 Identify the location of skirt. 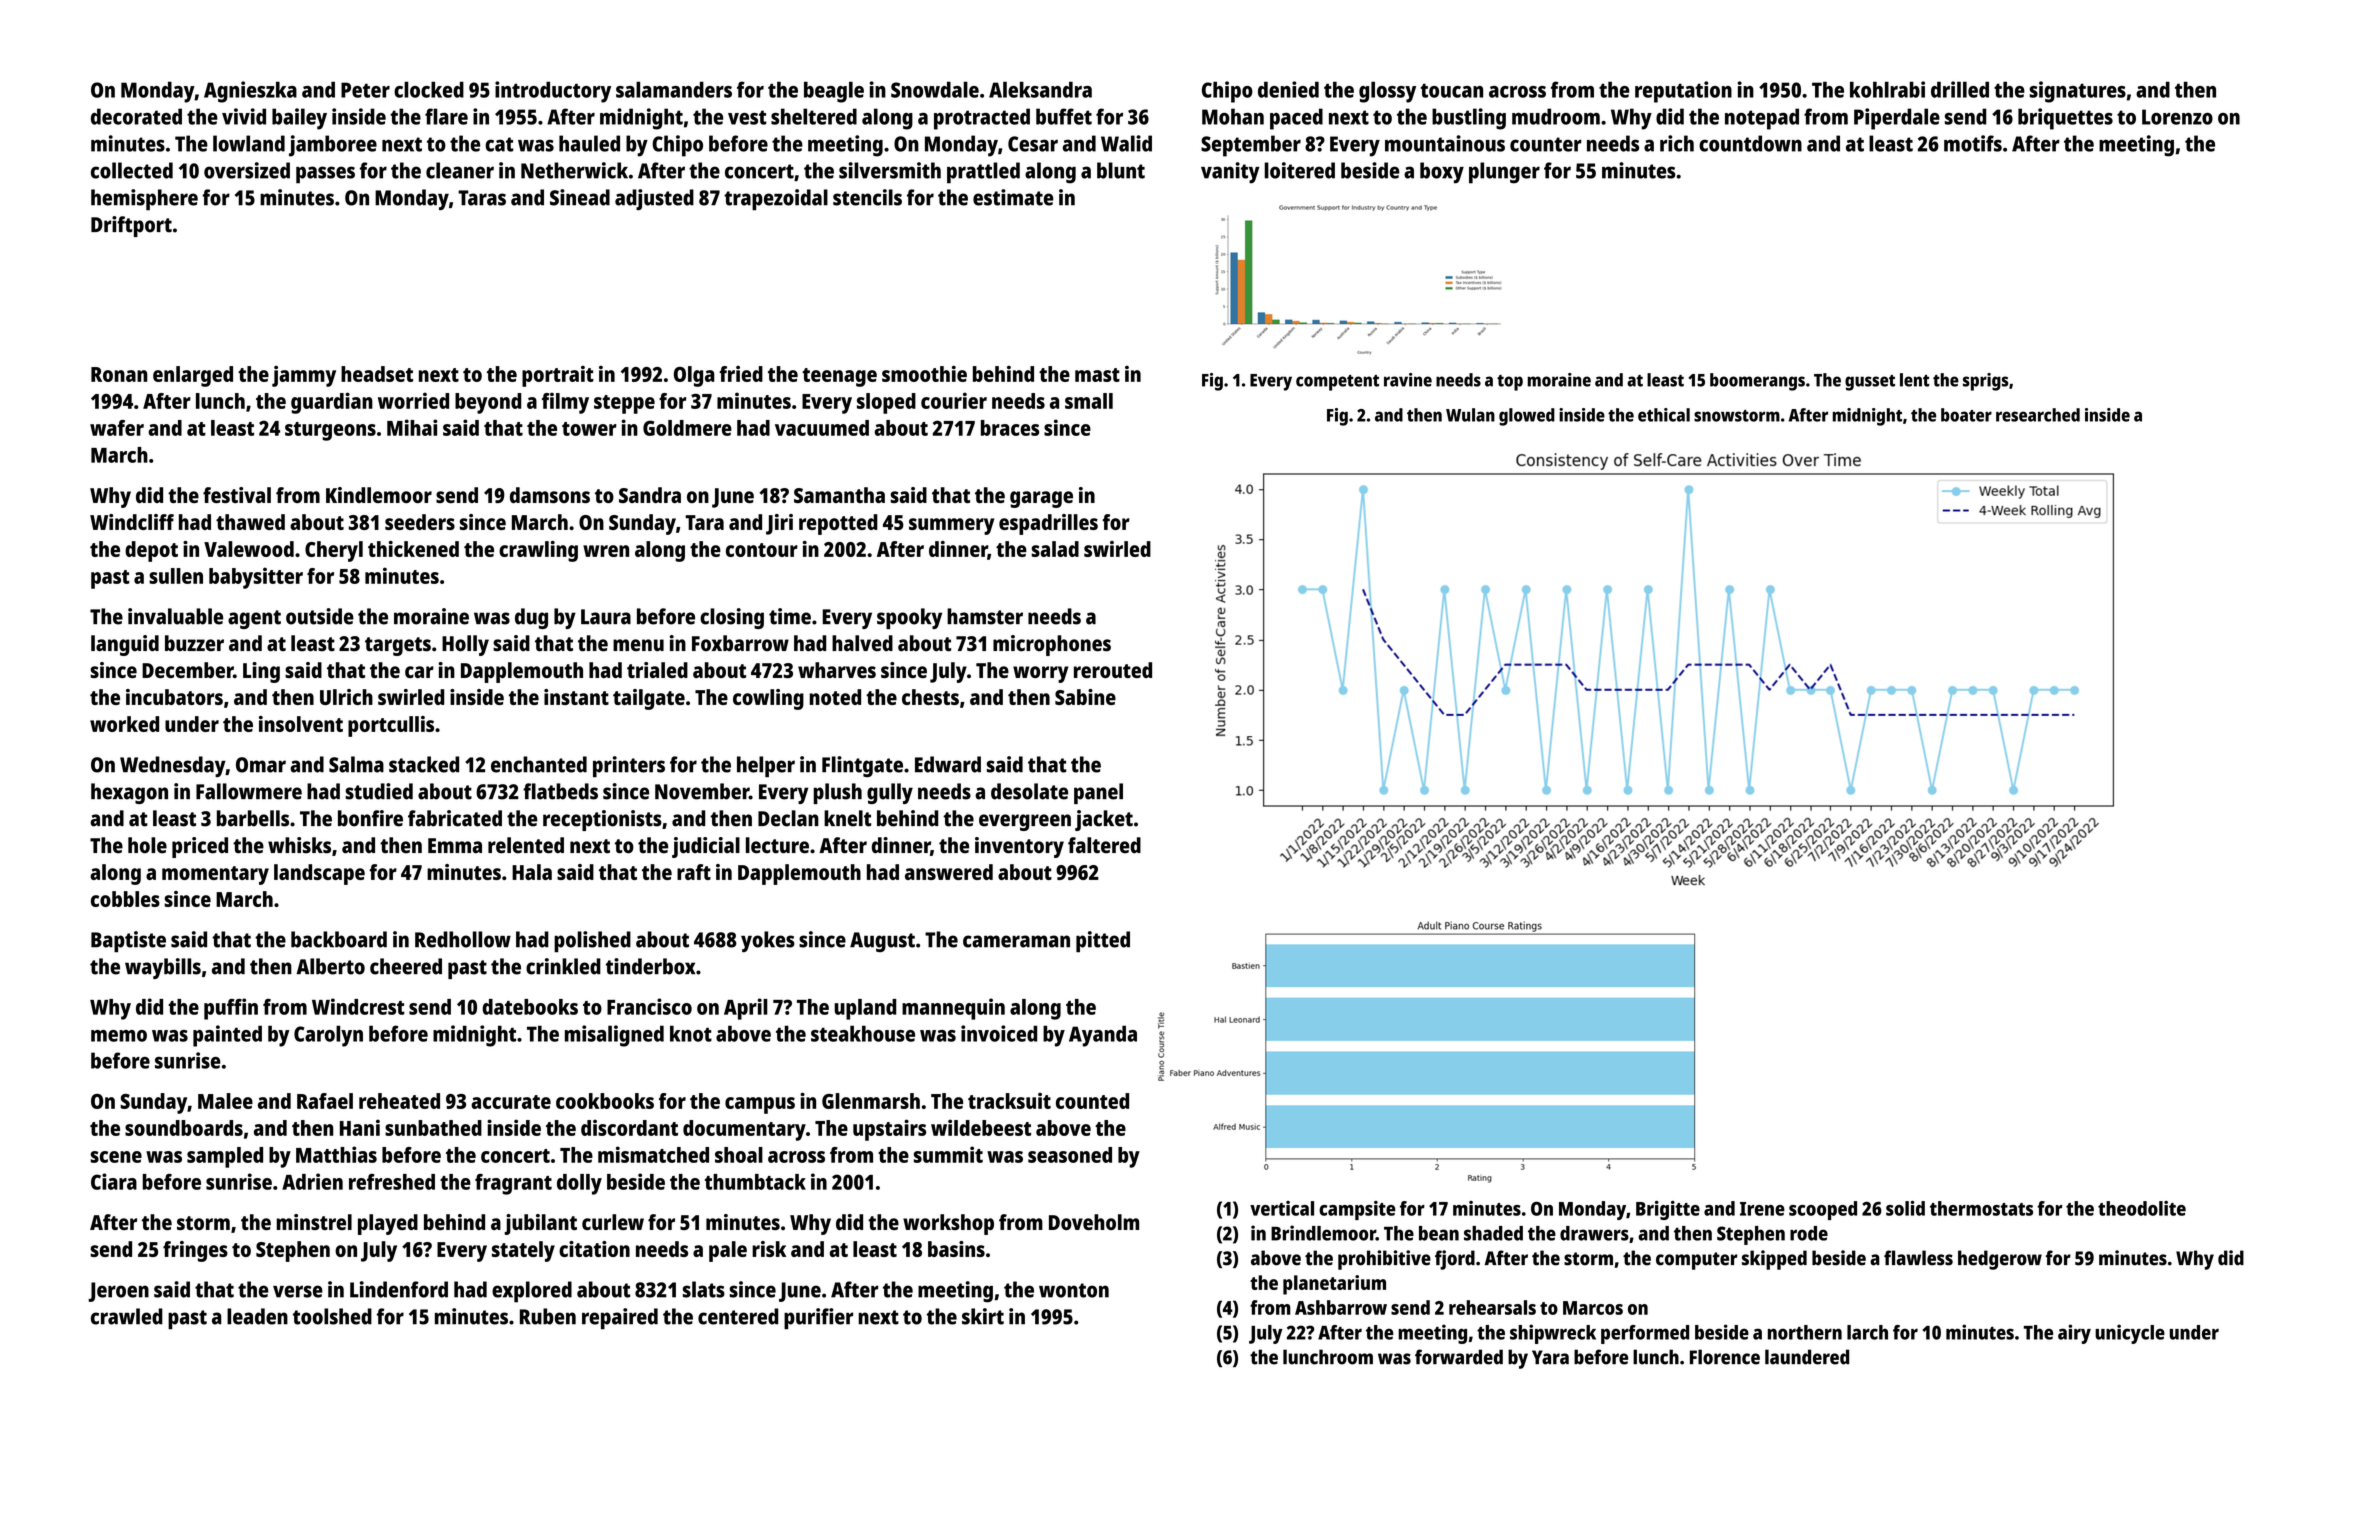
(983, 1316).
